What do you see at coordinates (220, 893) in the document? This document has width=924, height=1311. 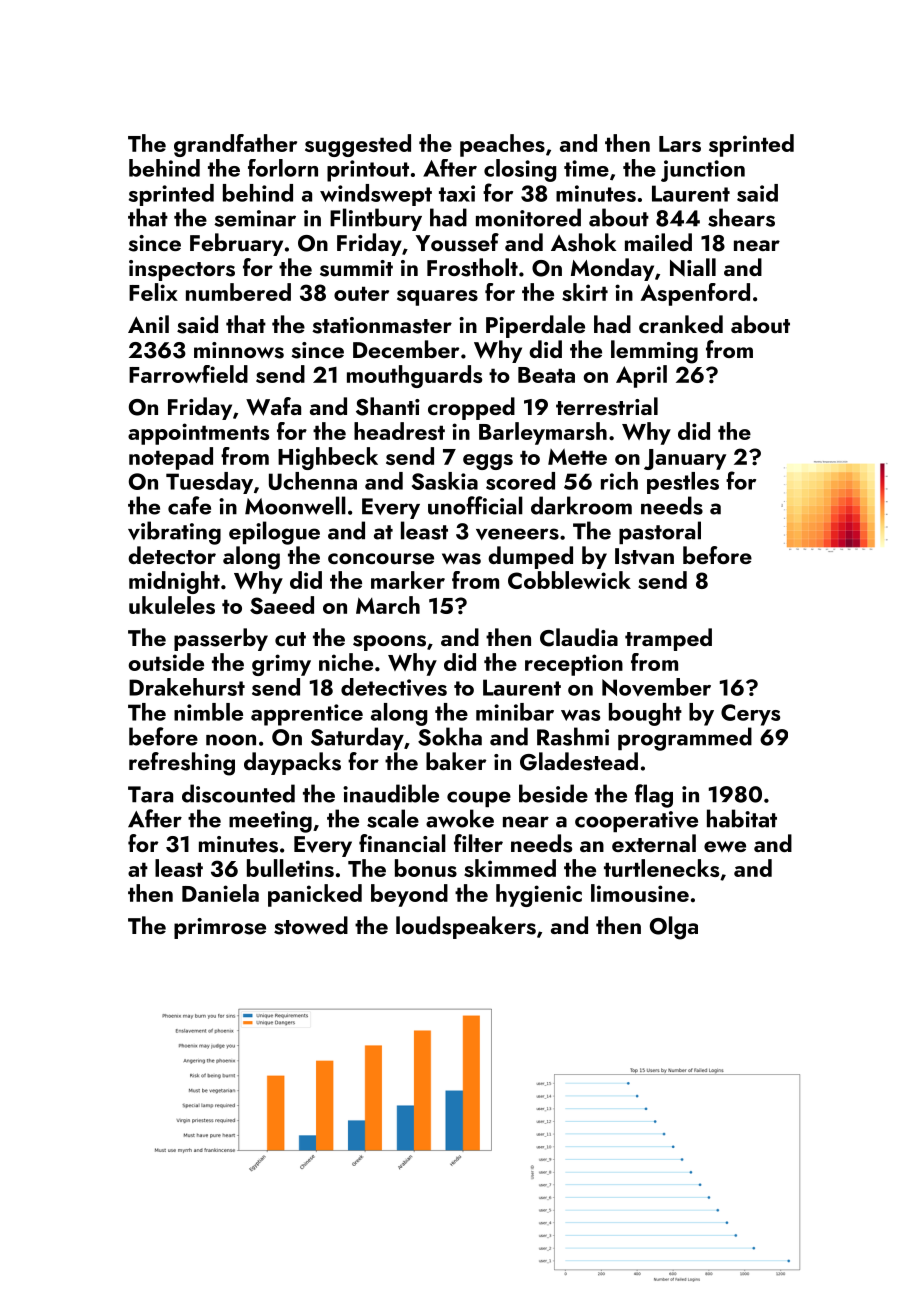 I see `Daniela` at bounding box center [220, 893].
